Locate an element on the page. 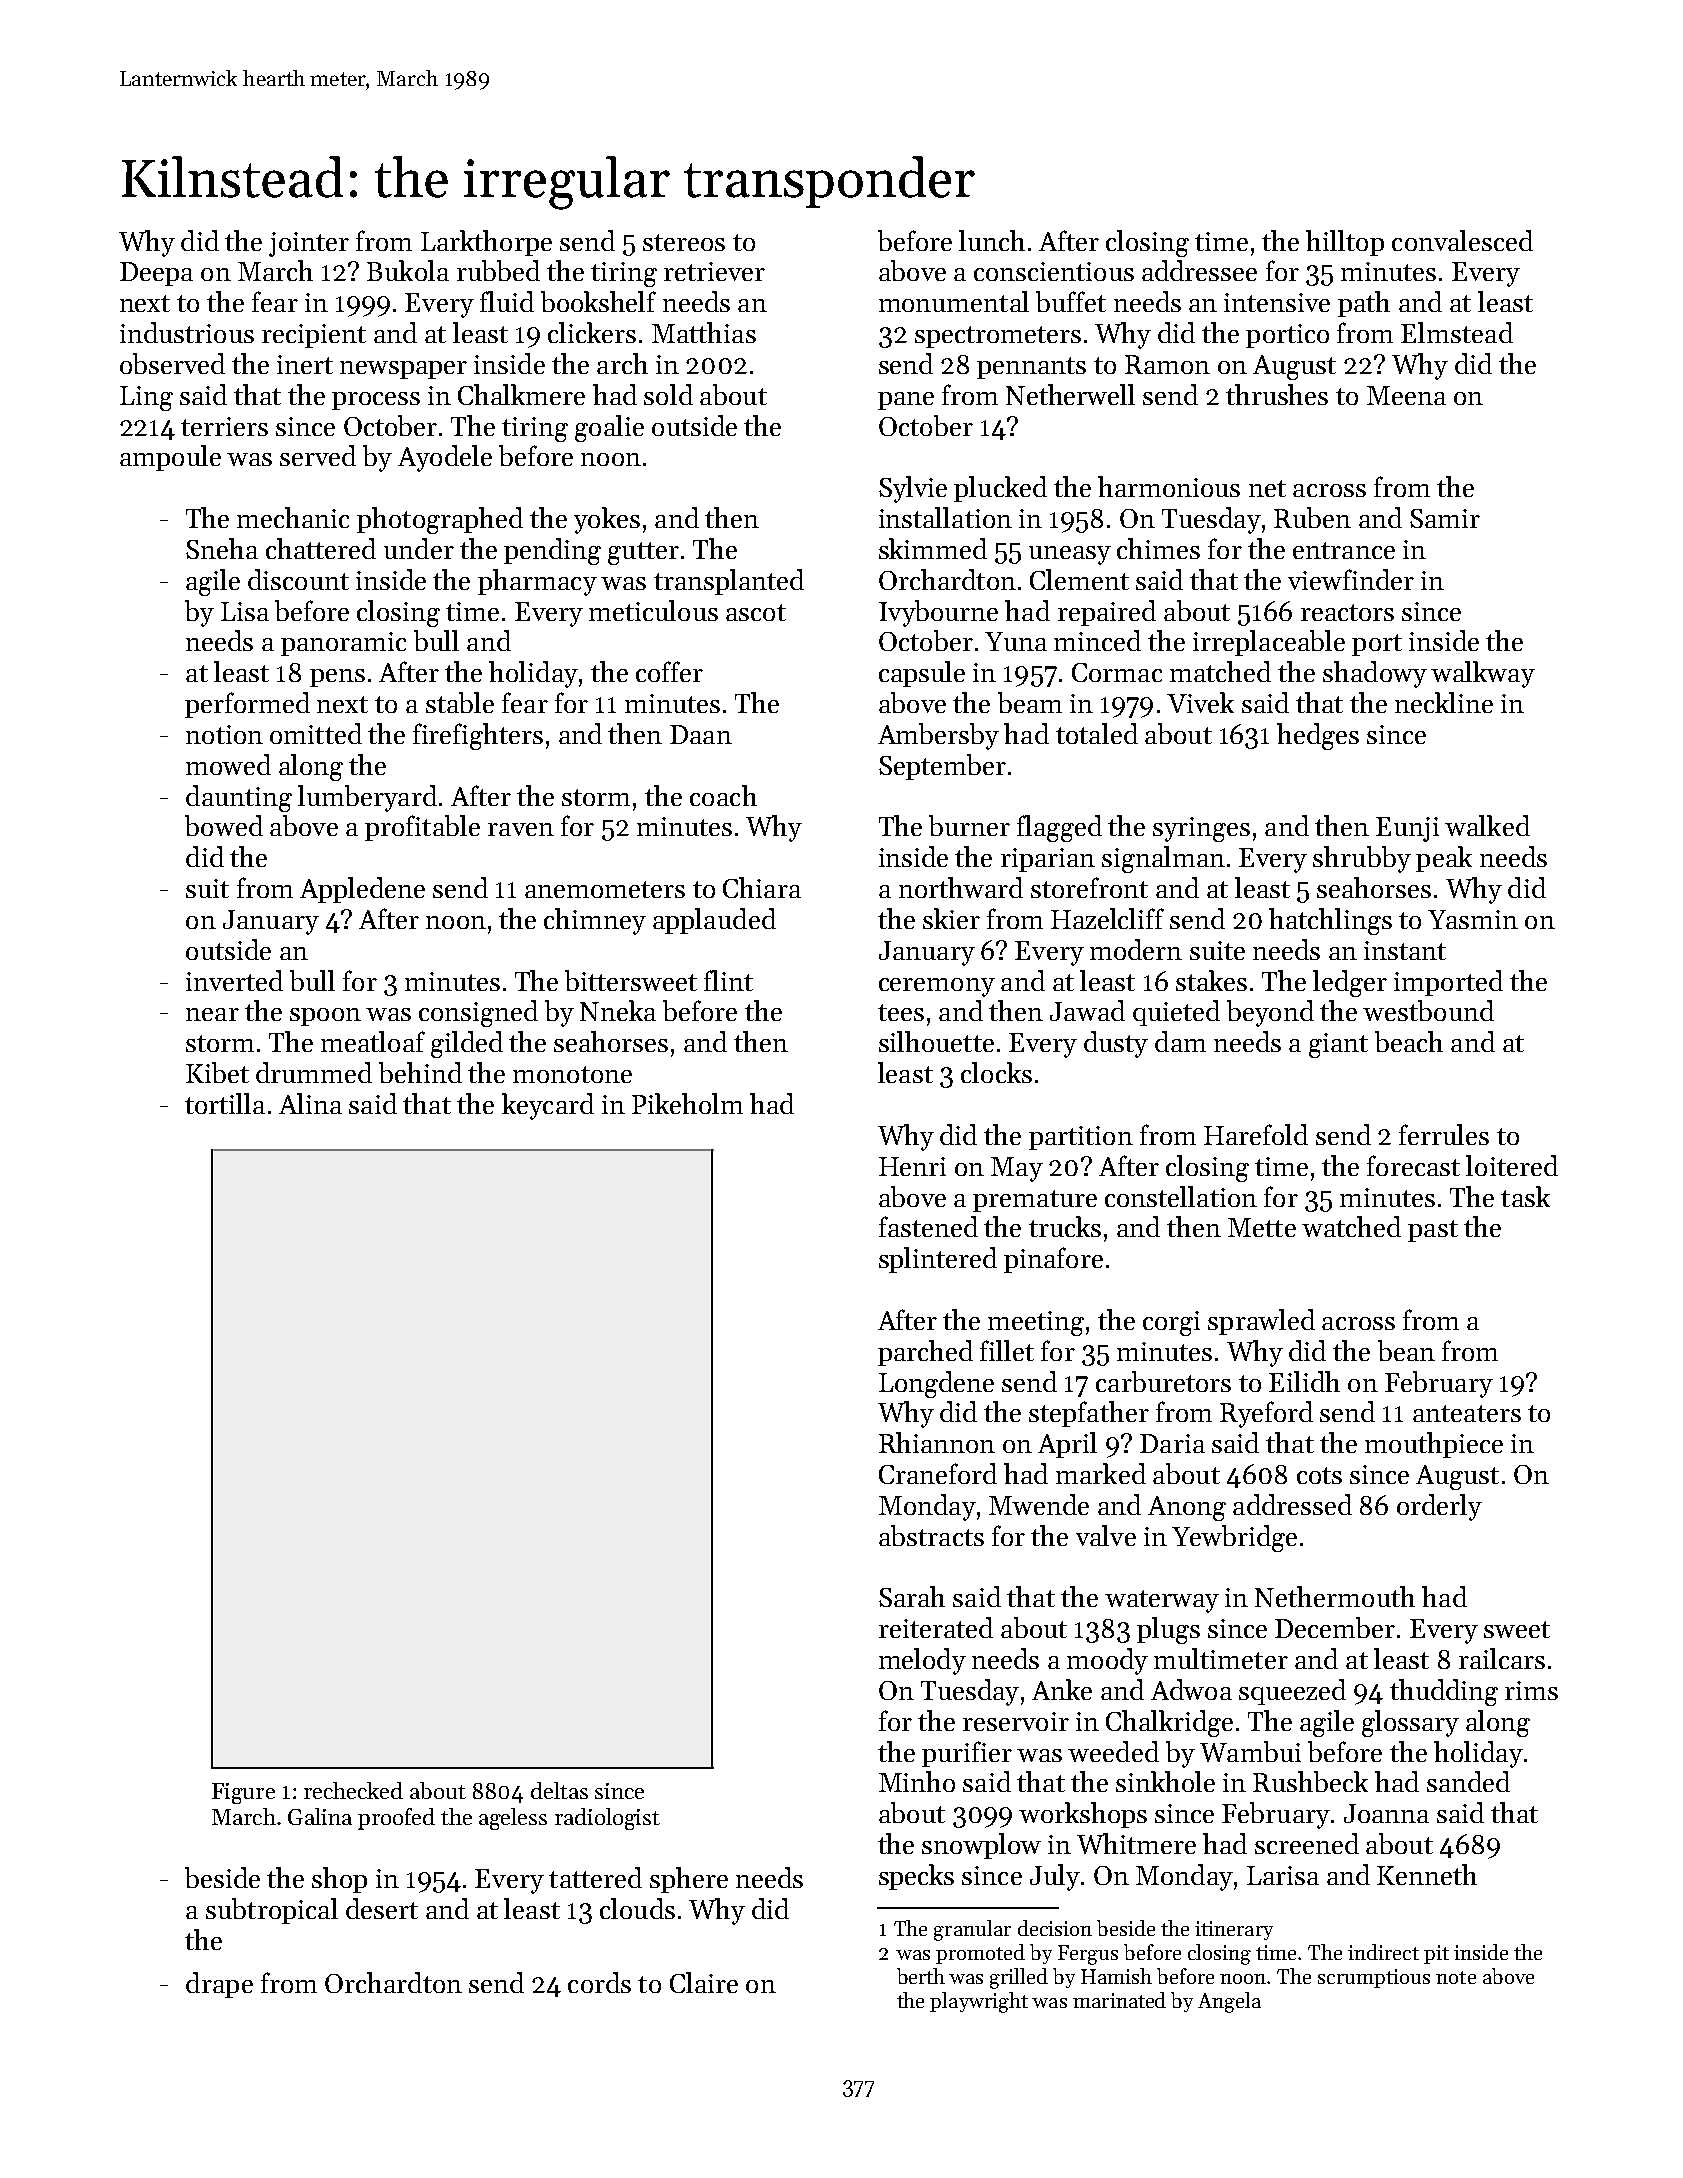  Figure is located at coordinates (243, 1793).
